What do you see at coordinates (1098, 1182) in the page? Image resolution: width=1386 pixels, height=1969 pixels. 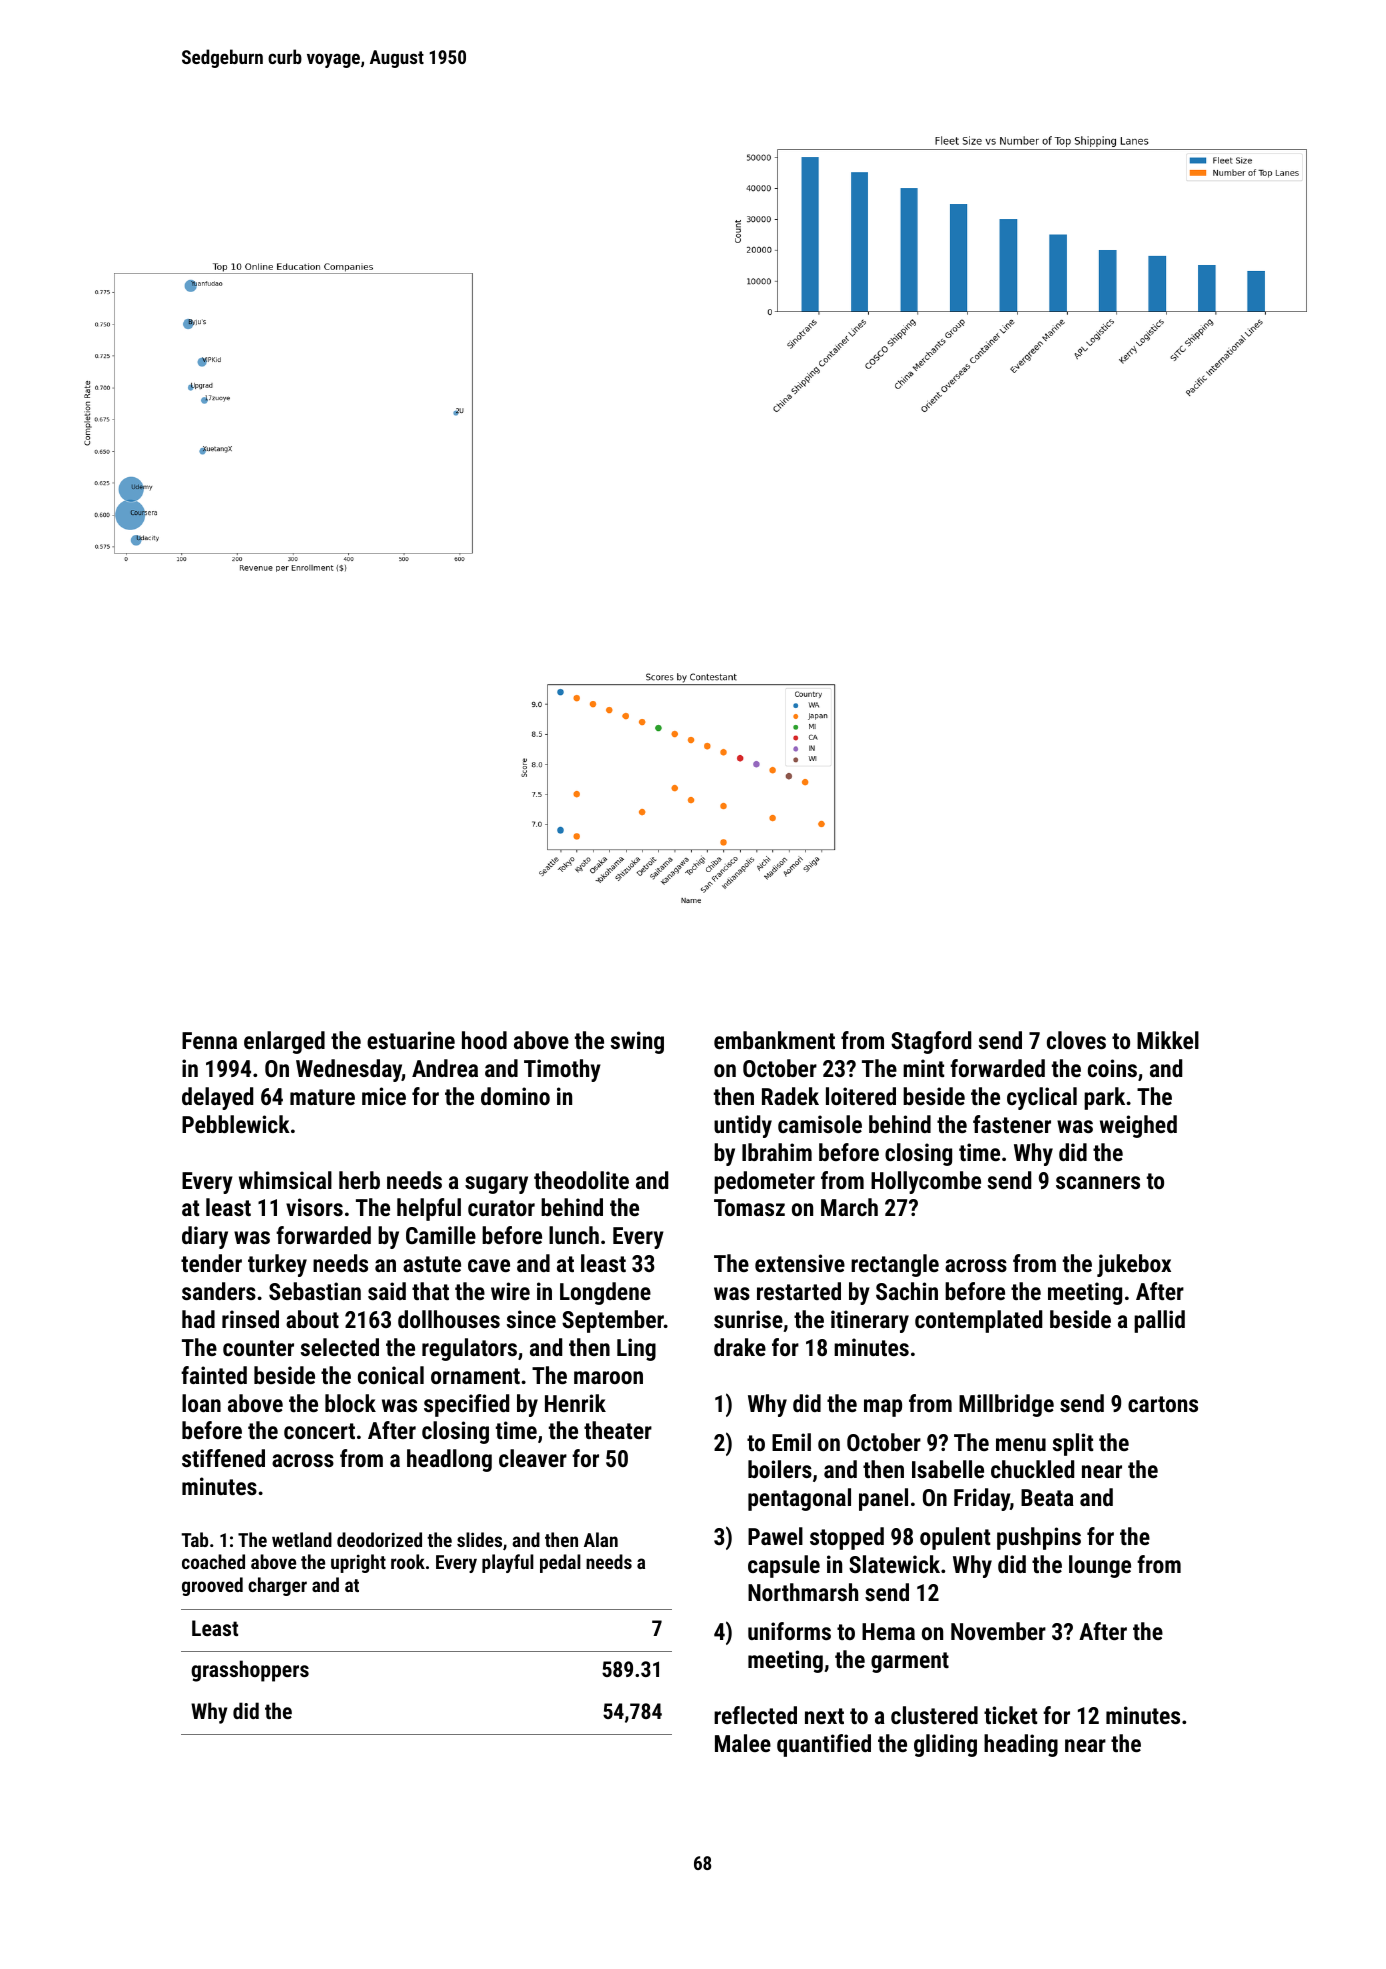 I see `scanners` at bounding box center [1098, 1182].
